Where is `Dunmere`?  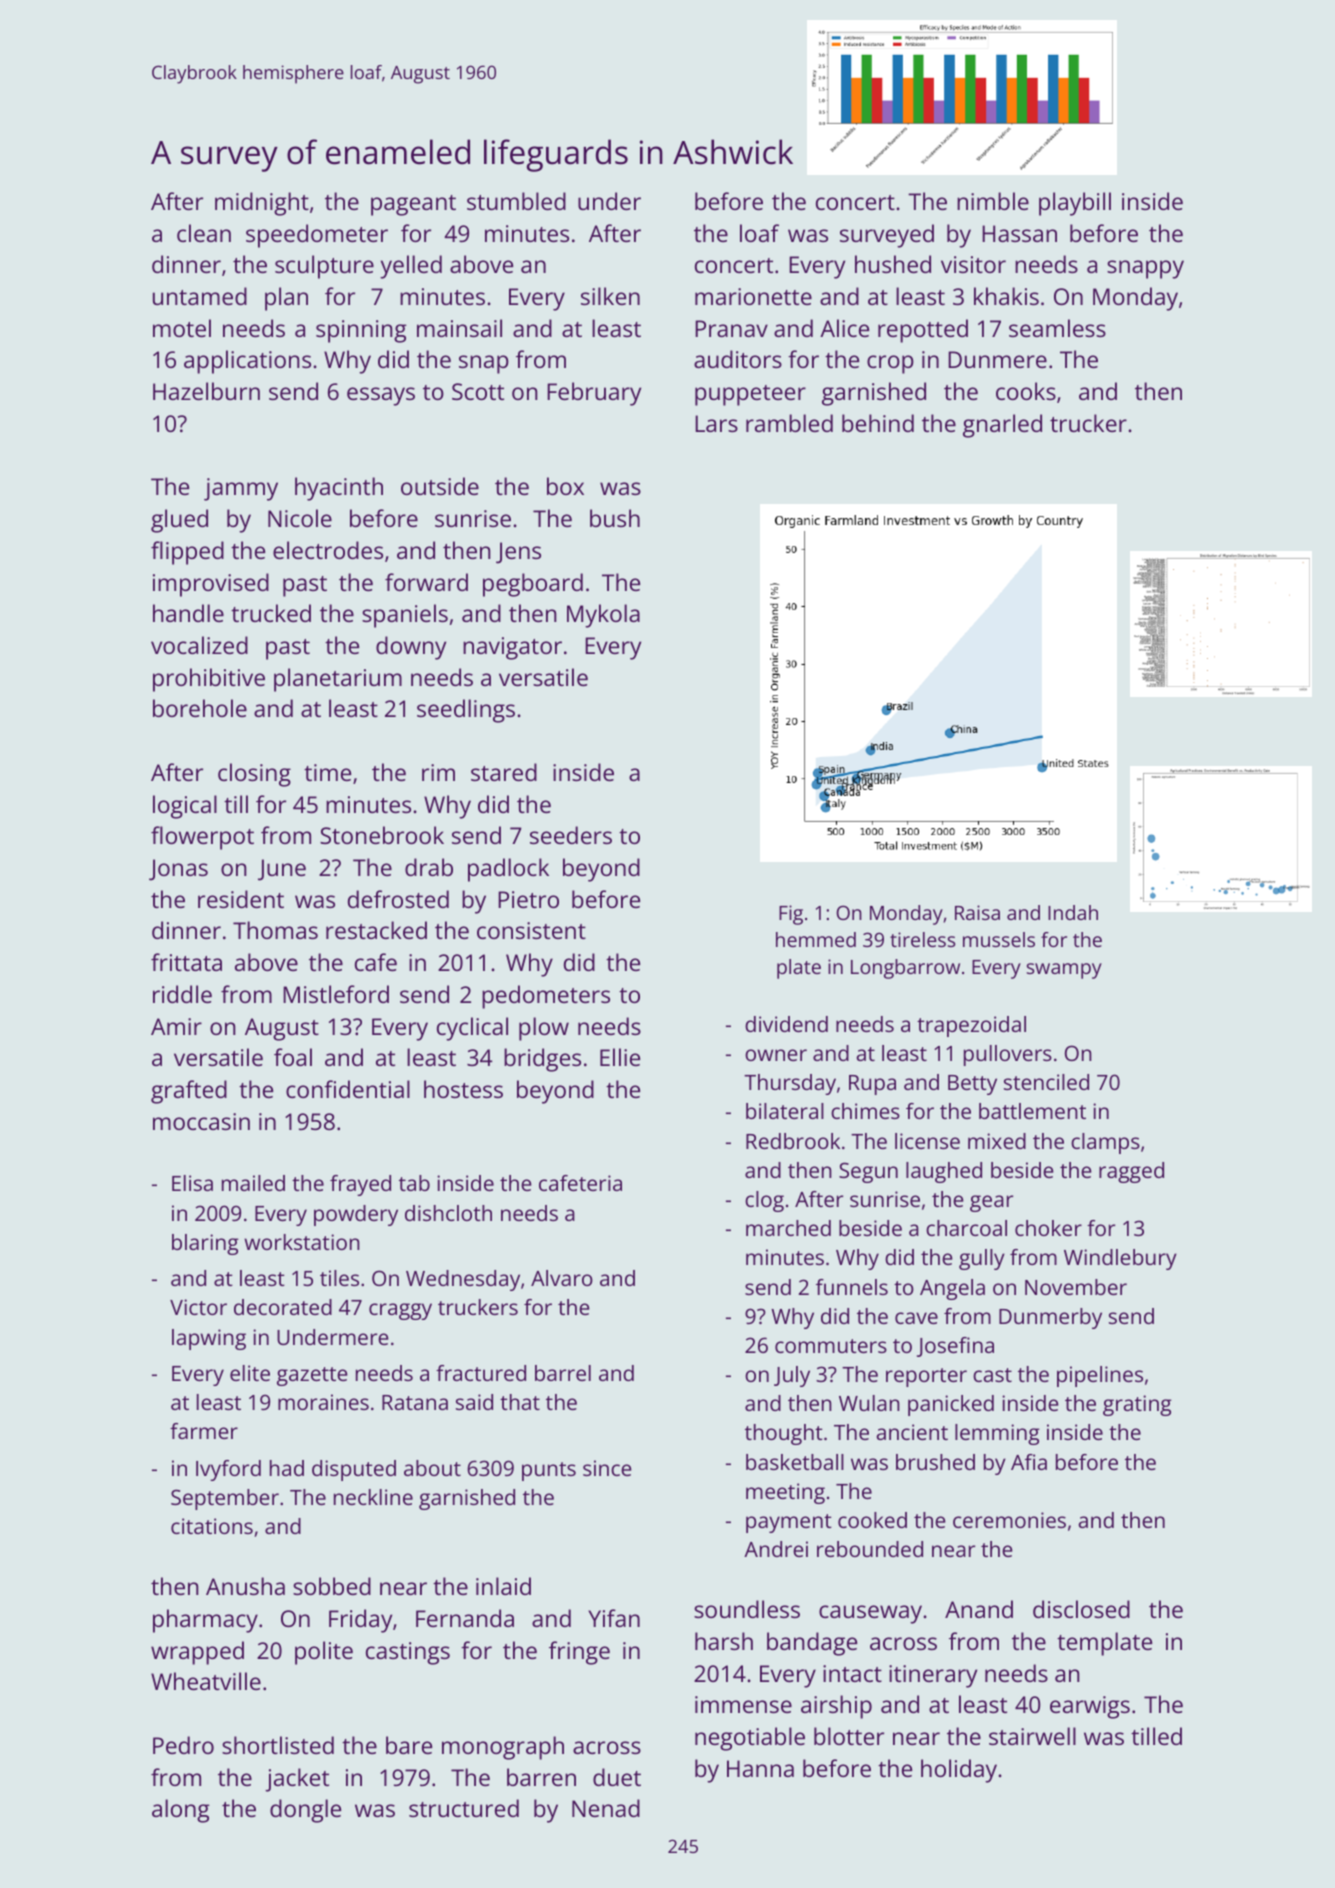 Dunmere is located at coordinates (997, 359).
